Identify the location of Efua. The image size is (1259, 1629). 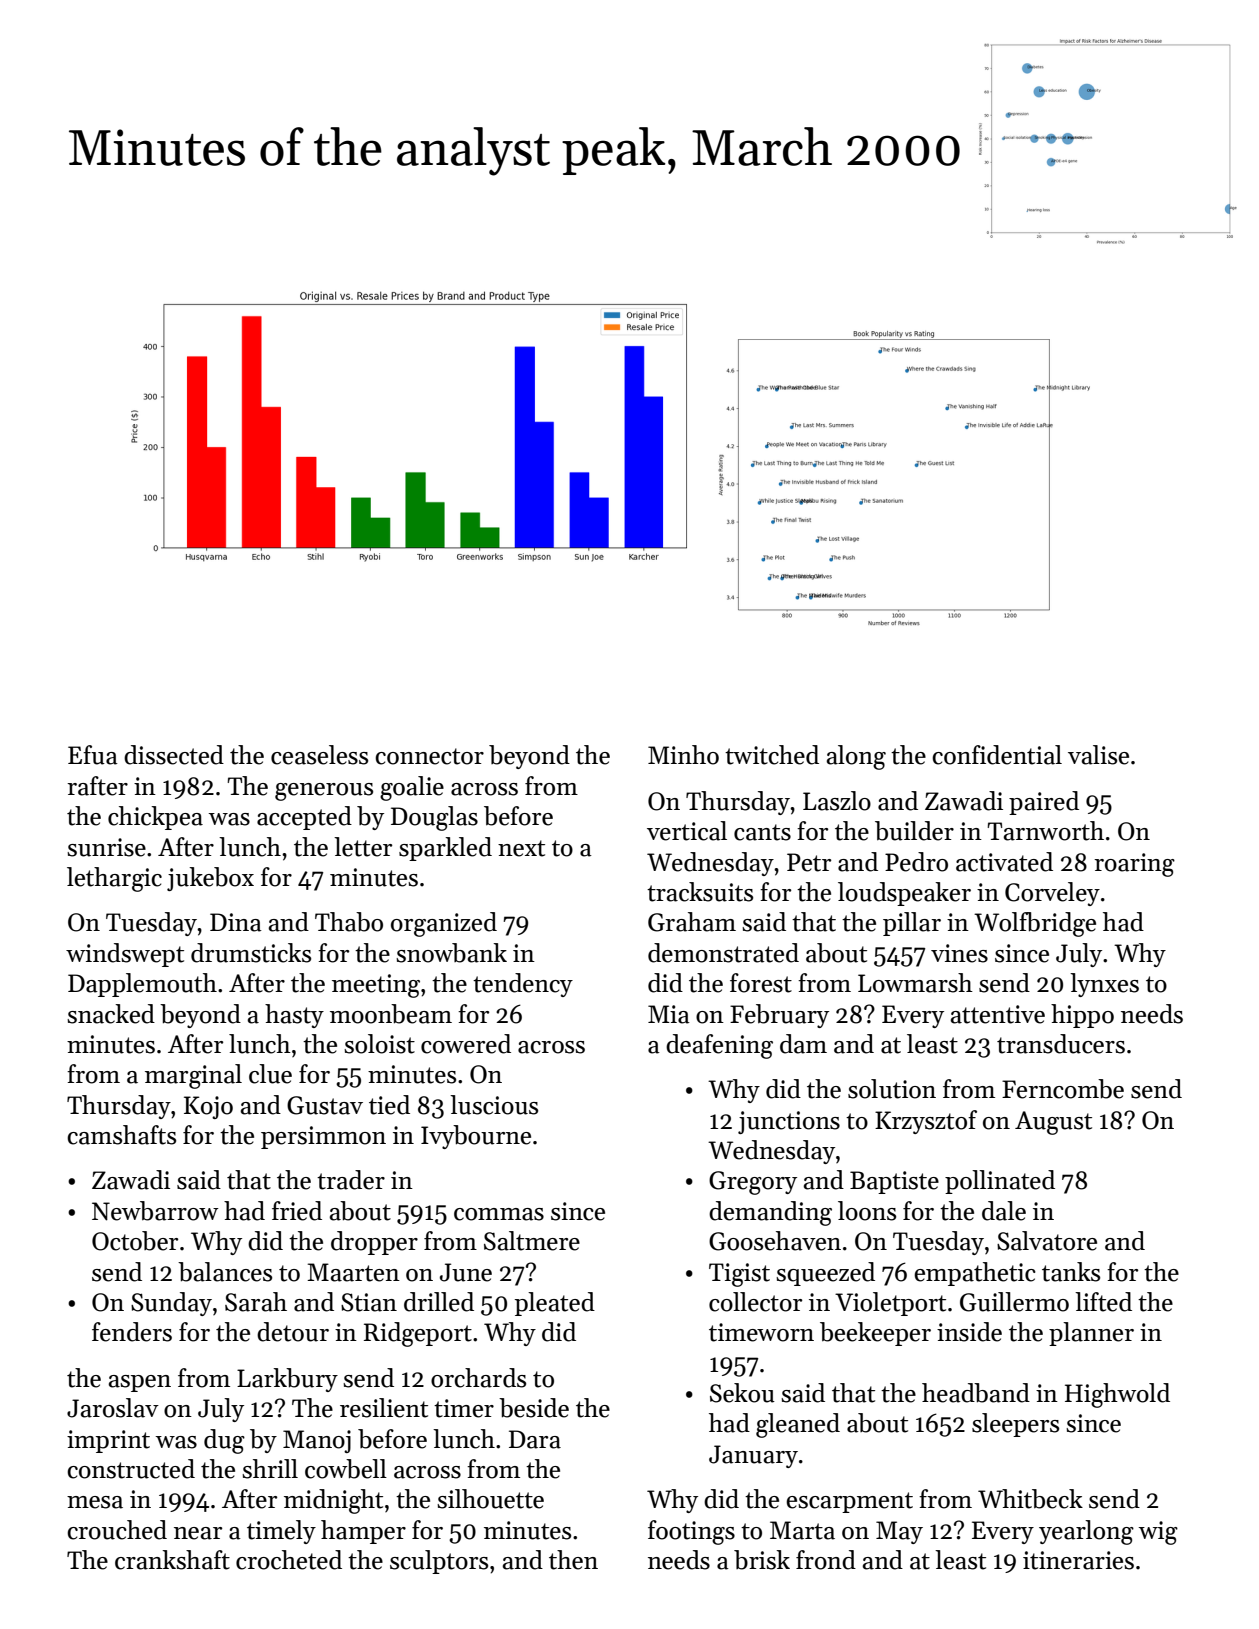
(93, 755).
